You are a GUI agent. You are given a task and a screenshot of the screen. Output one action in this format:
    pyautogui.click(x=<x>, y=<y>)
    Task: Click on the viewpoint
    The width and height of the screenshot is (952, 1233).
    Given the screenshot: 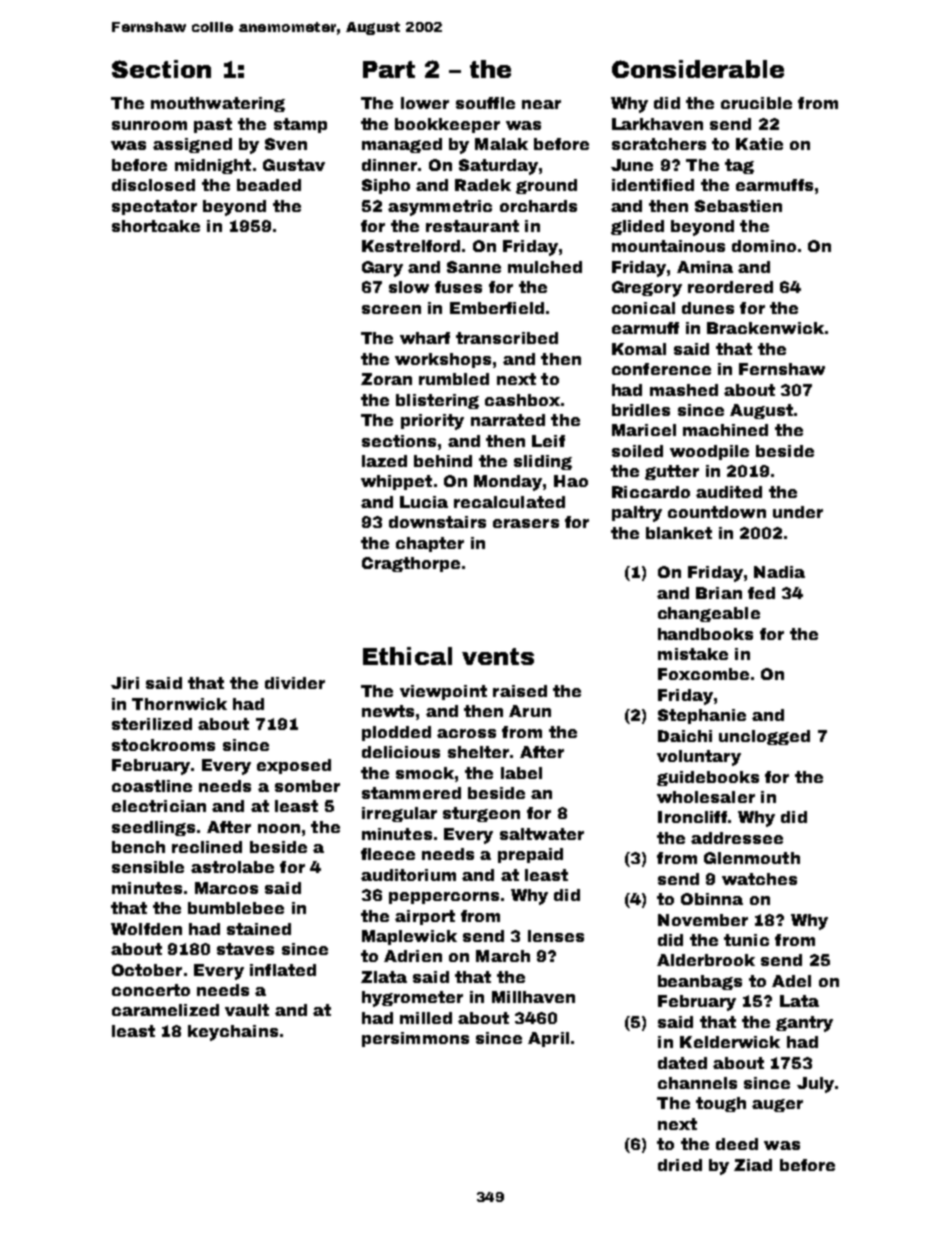 What is the action you would take?
    pyautogui.click(x=443, y=692)
